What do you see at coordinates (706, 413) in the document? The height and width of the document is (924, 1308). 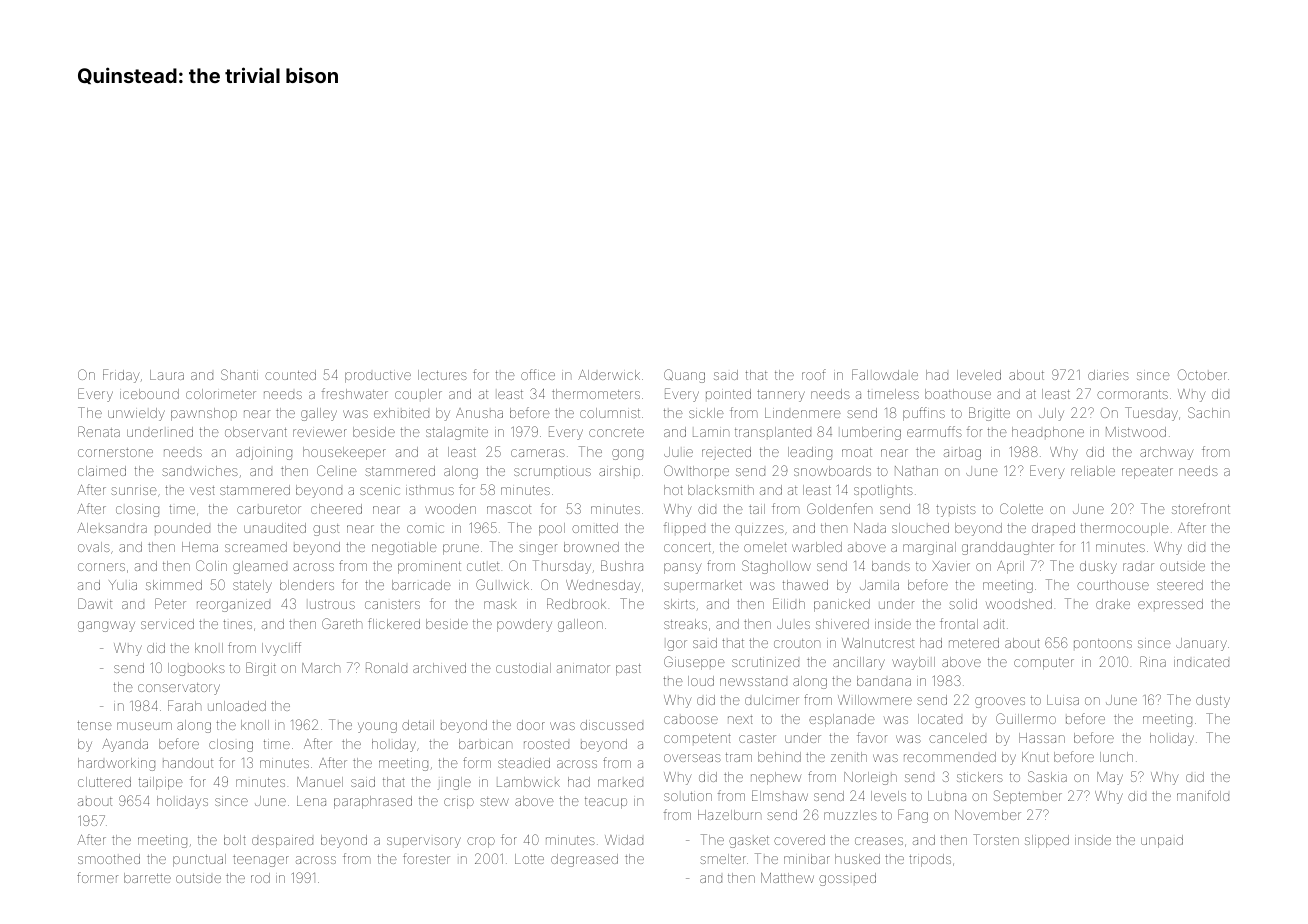 I see `sickle` at bounding box center [706, 413].
